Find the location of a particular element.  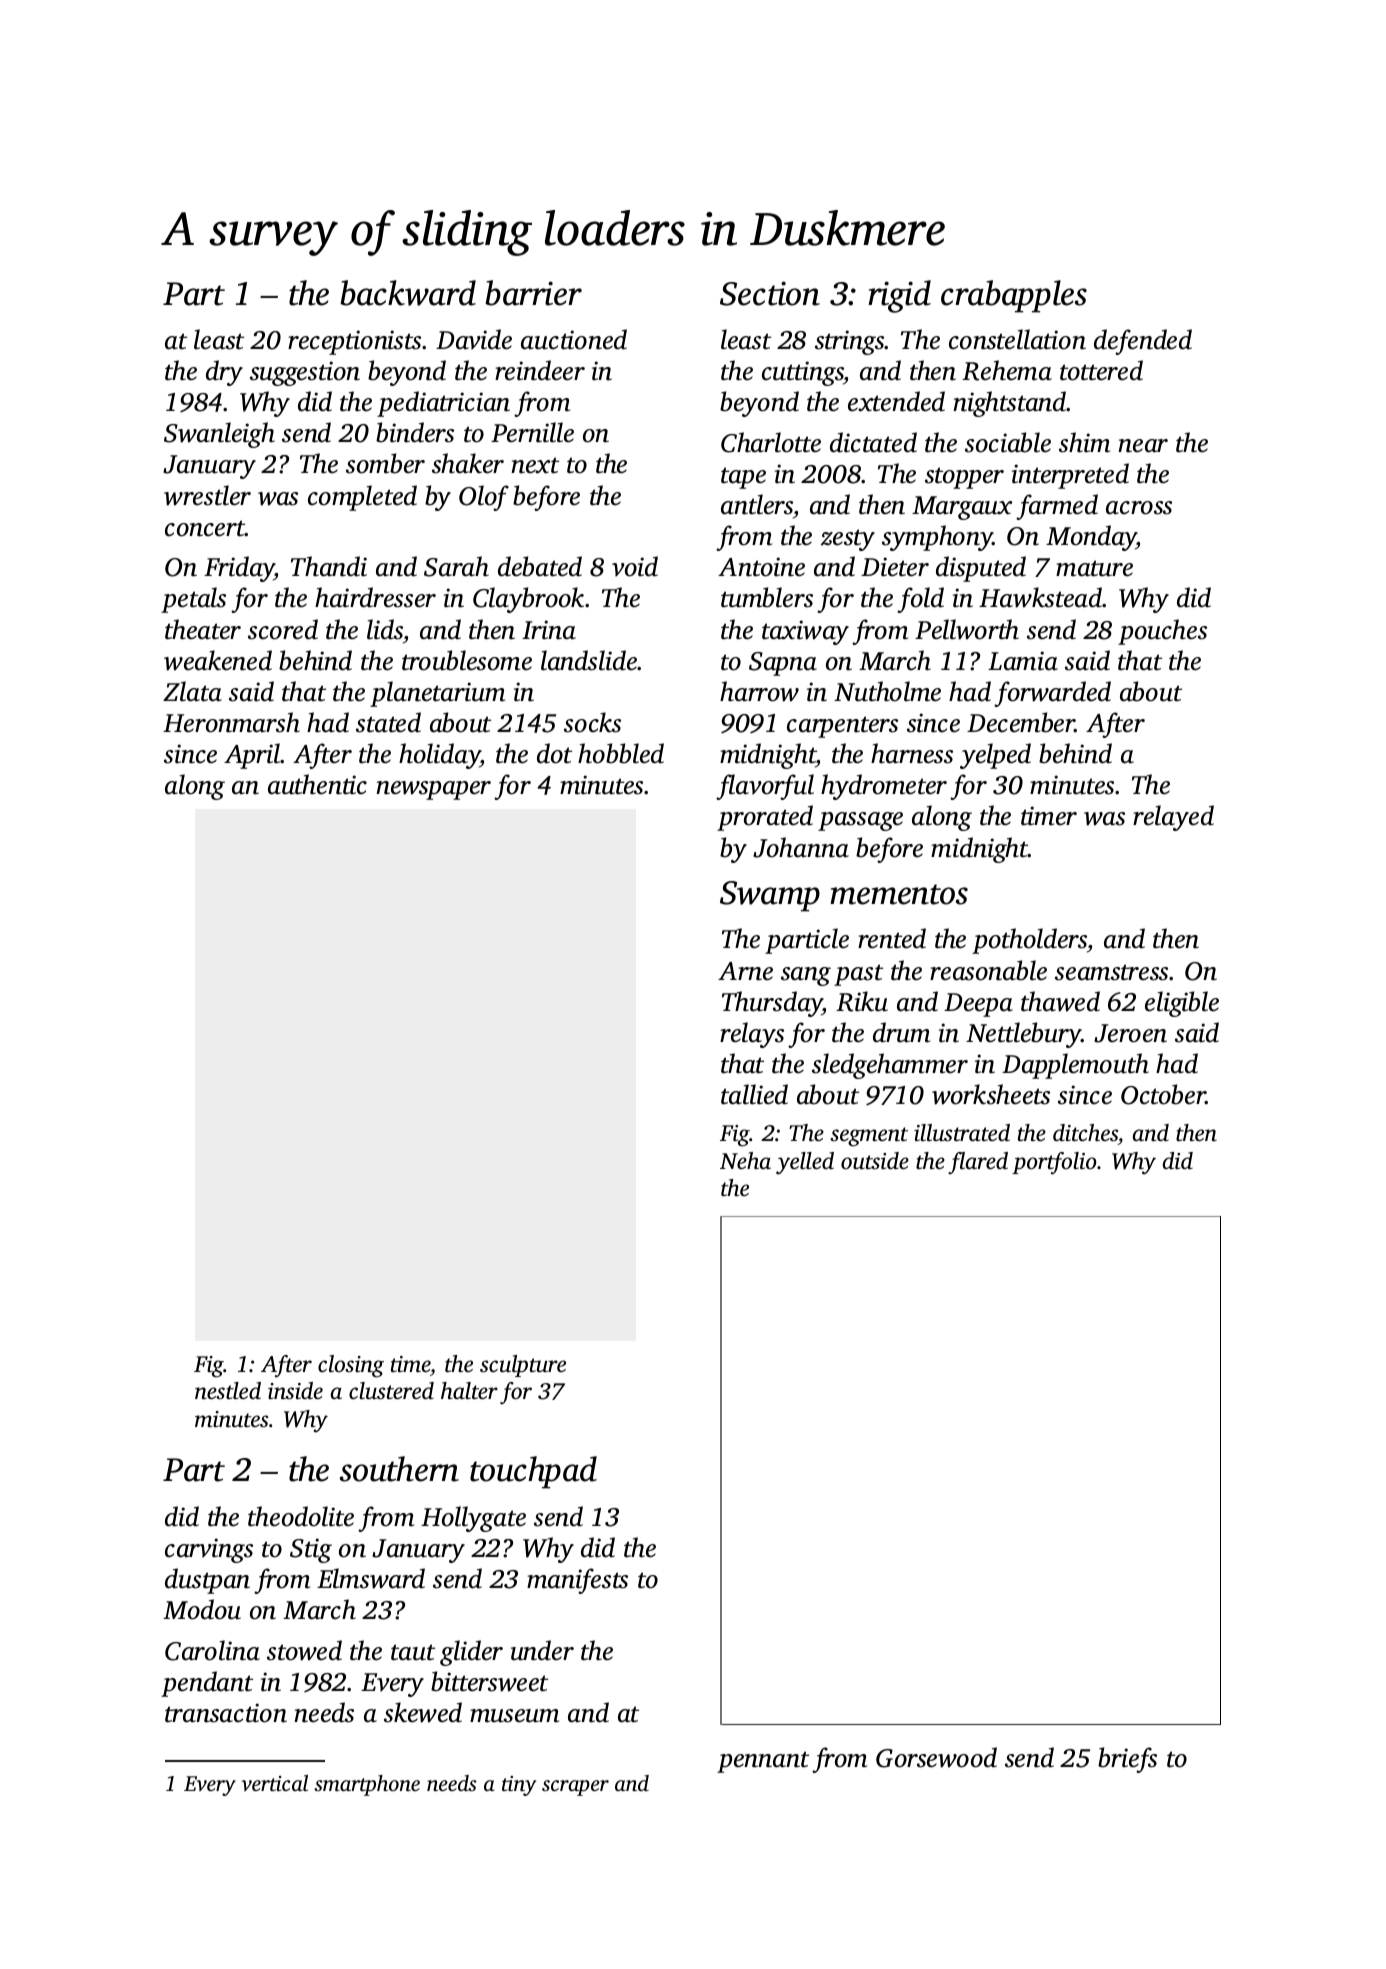

petals is located at coordinates (193, 600).
